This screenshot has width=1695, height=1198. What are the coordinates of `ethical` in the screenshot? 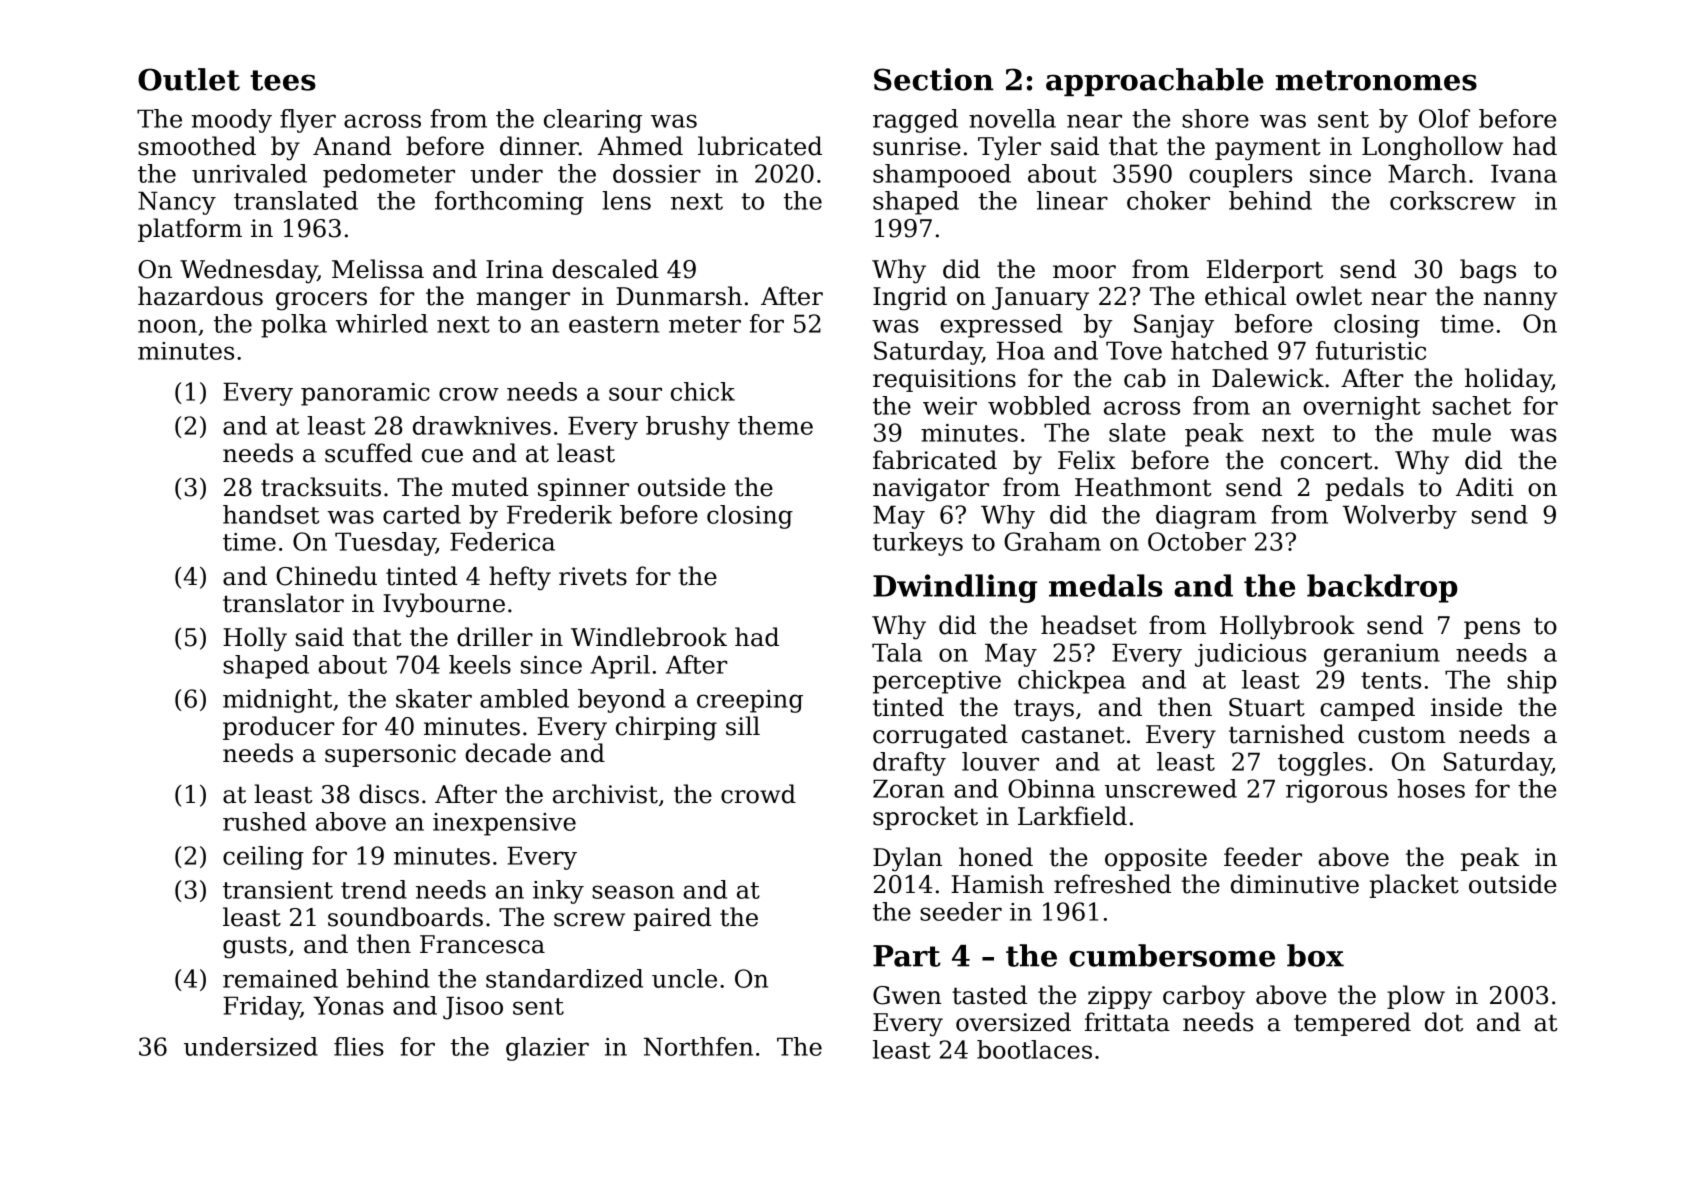 It's located at (1245, 296).
